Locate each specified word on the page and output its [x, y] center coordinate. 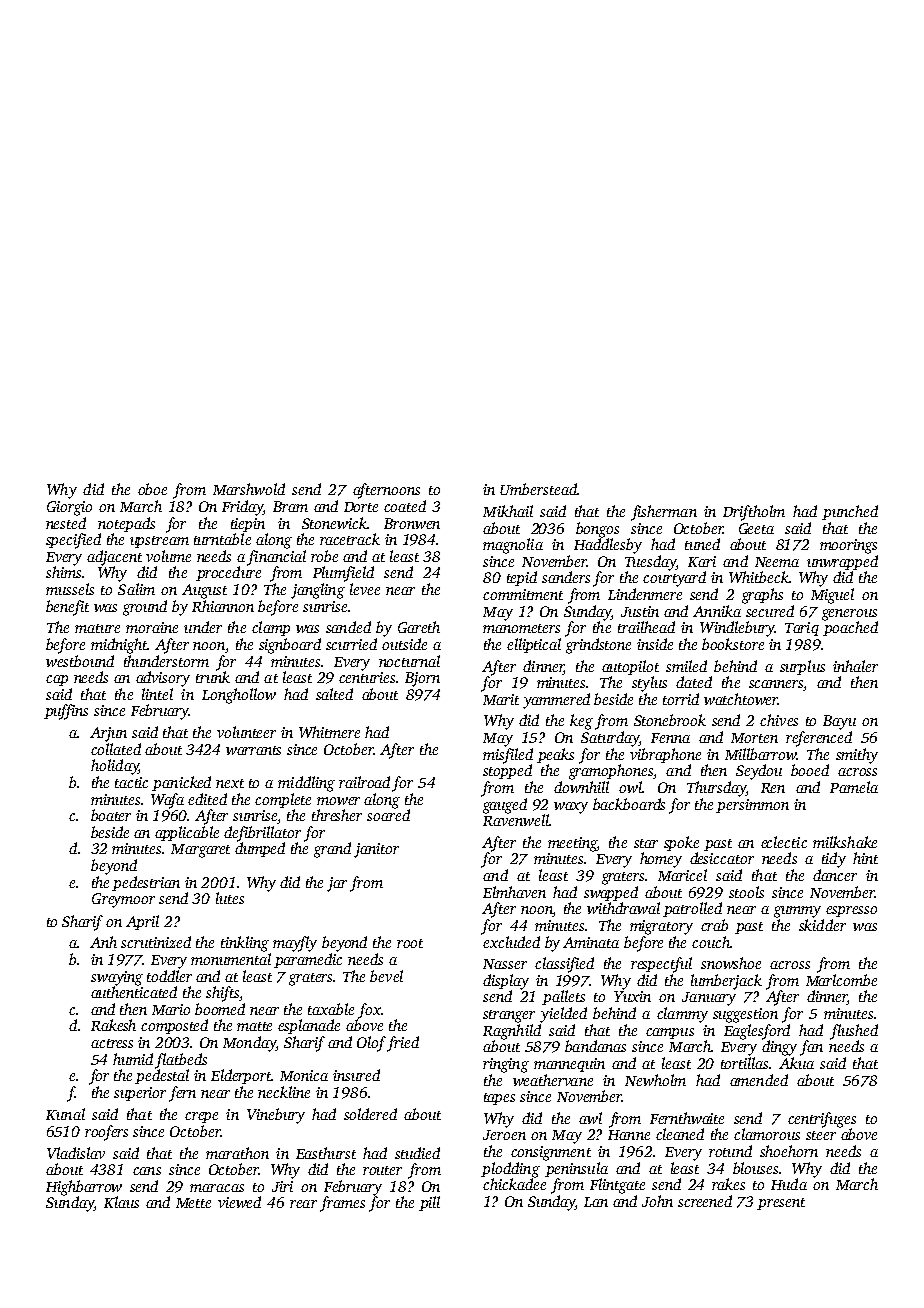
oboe [152, 489]
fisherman [664, 513]
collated [116, 749]
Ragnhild [512, 1032]
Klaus [121, 1202]
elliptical [534, 645]
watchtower [741, 699]
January [709, 999]
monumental [231, 959]
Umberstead [538, 489]
